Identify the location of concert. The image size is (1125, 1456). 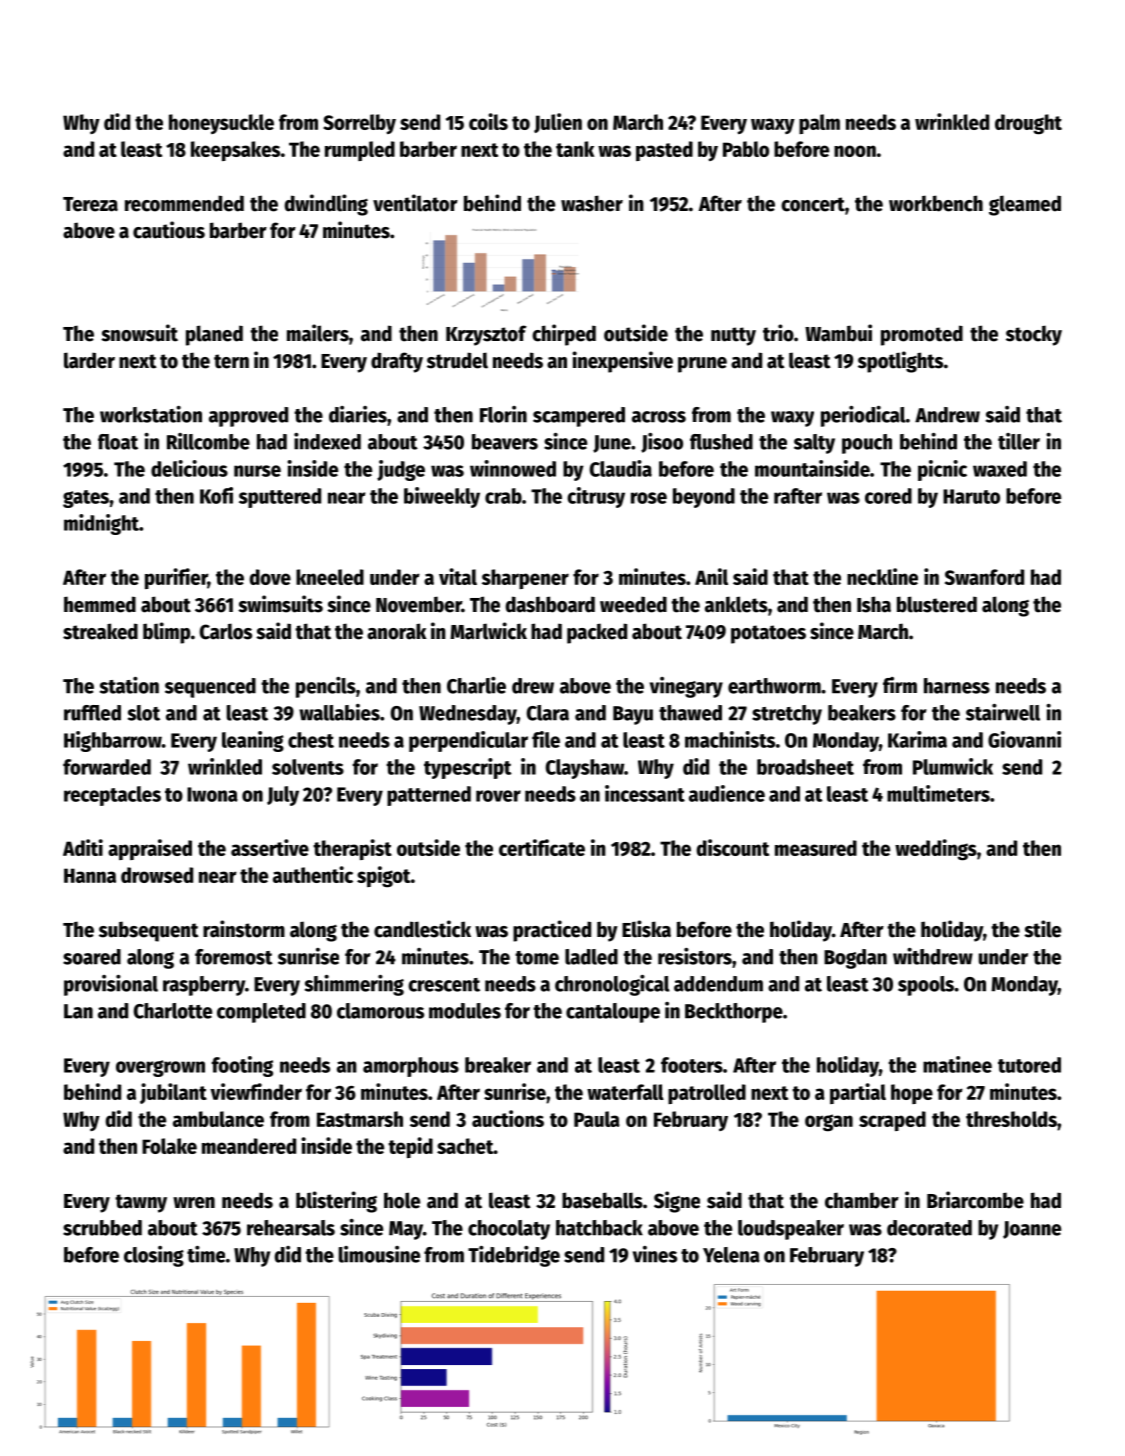
(813, 204).
